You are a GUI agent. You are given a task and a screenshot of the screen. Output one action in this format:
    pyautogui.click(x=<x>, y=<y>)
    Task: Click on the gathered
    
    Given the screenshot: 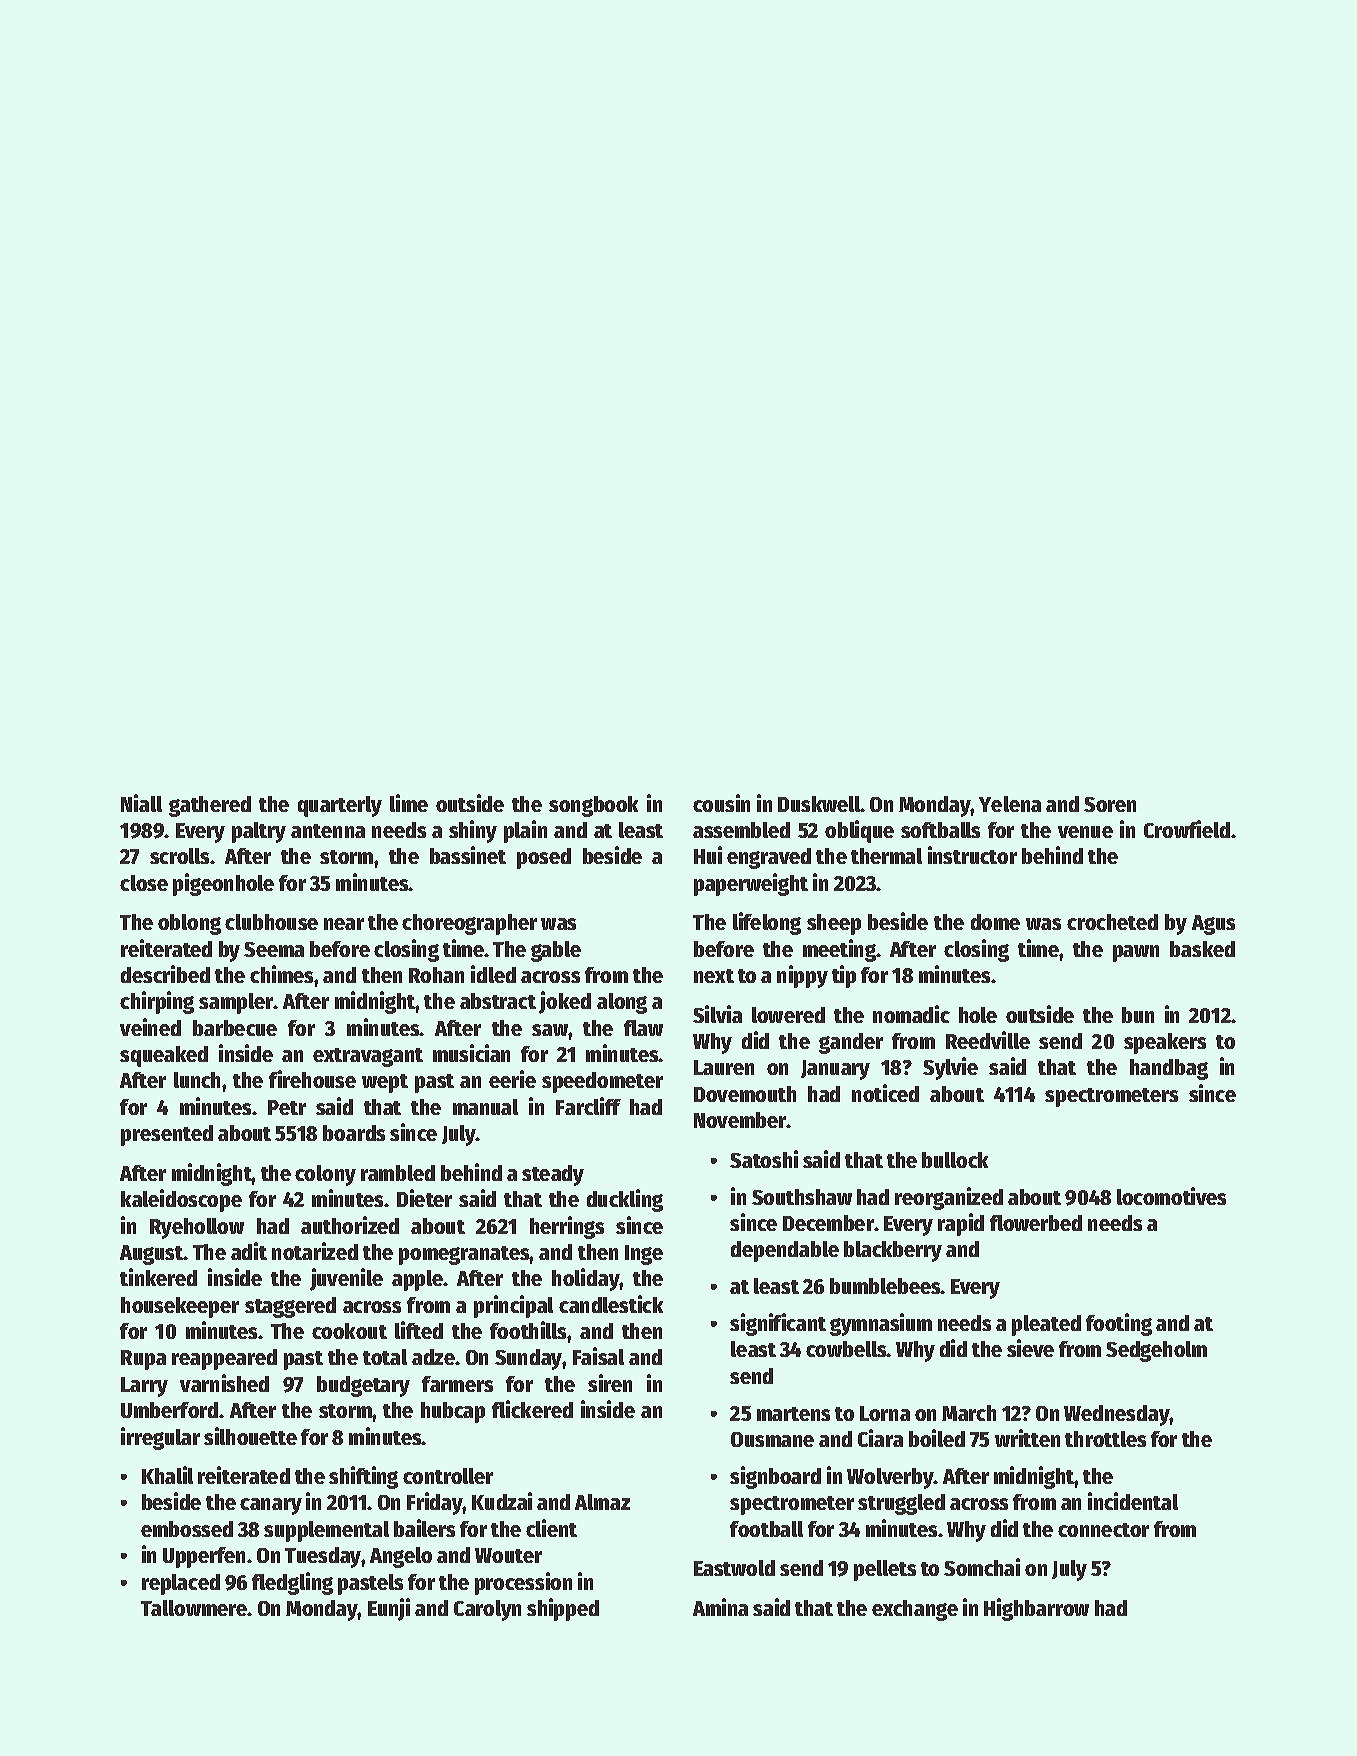 What is the action you would take?
    pyautogui.click(x=210, y=806)
